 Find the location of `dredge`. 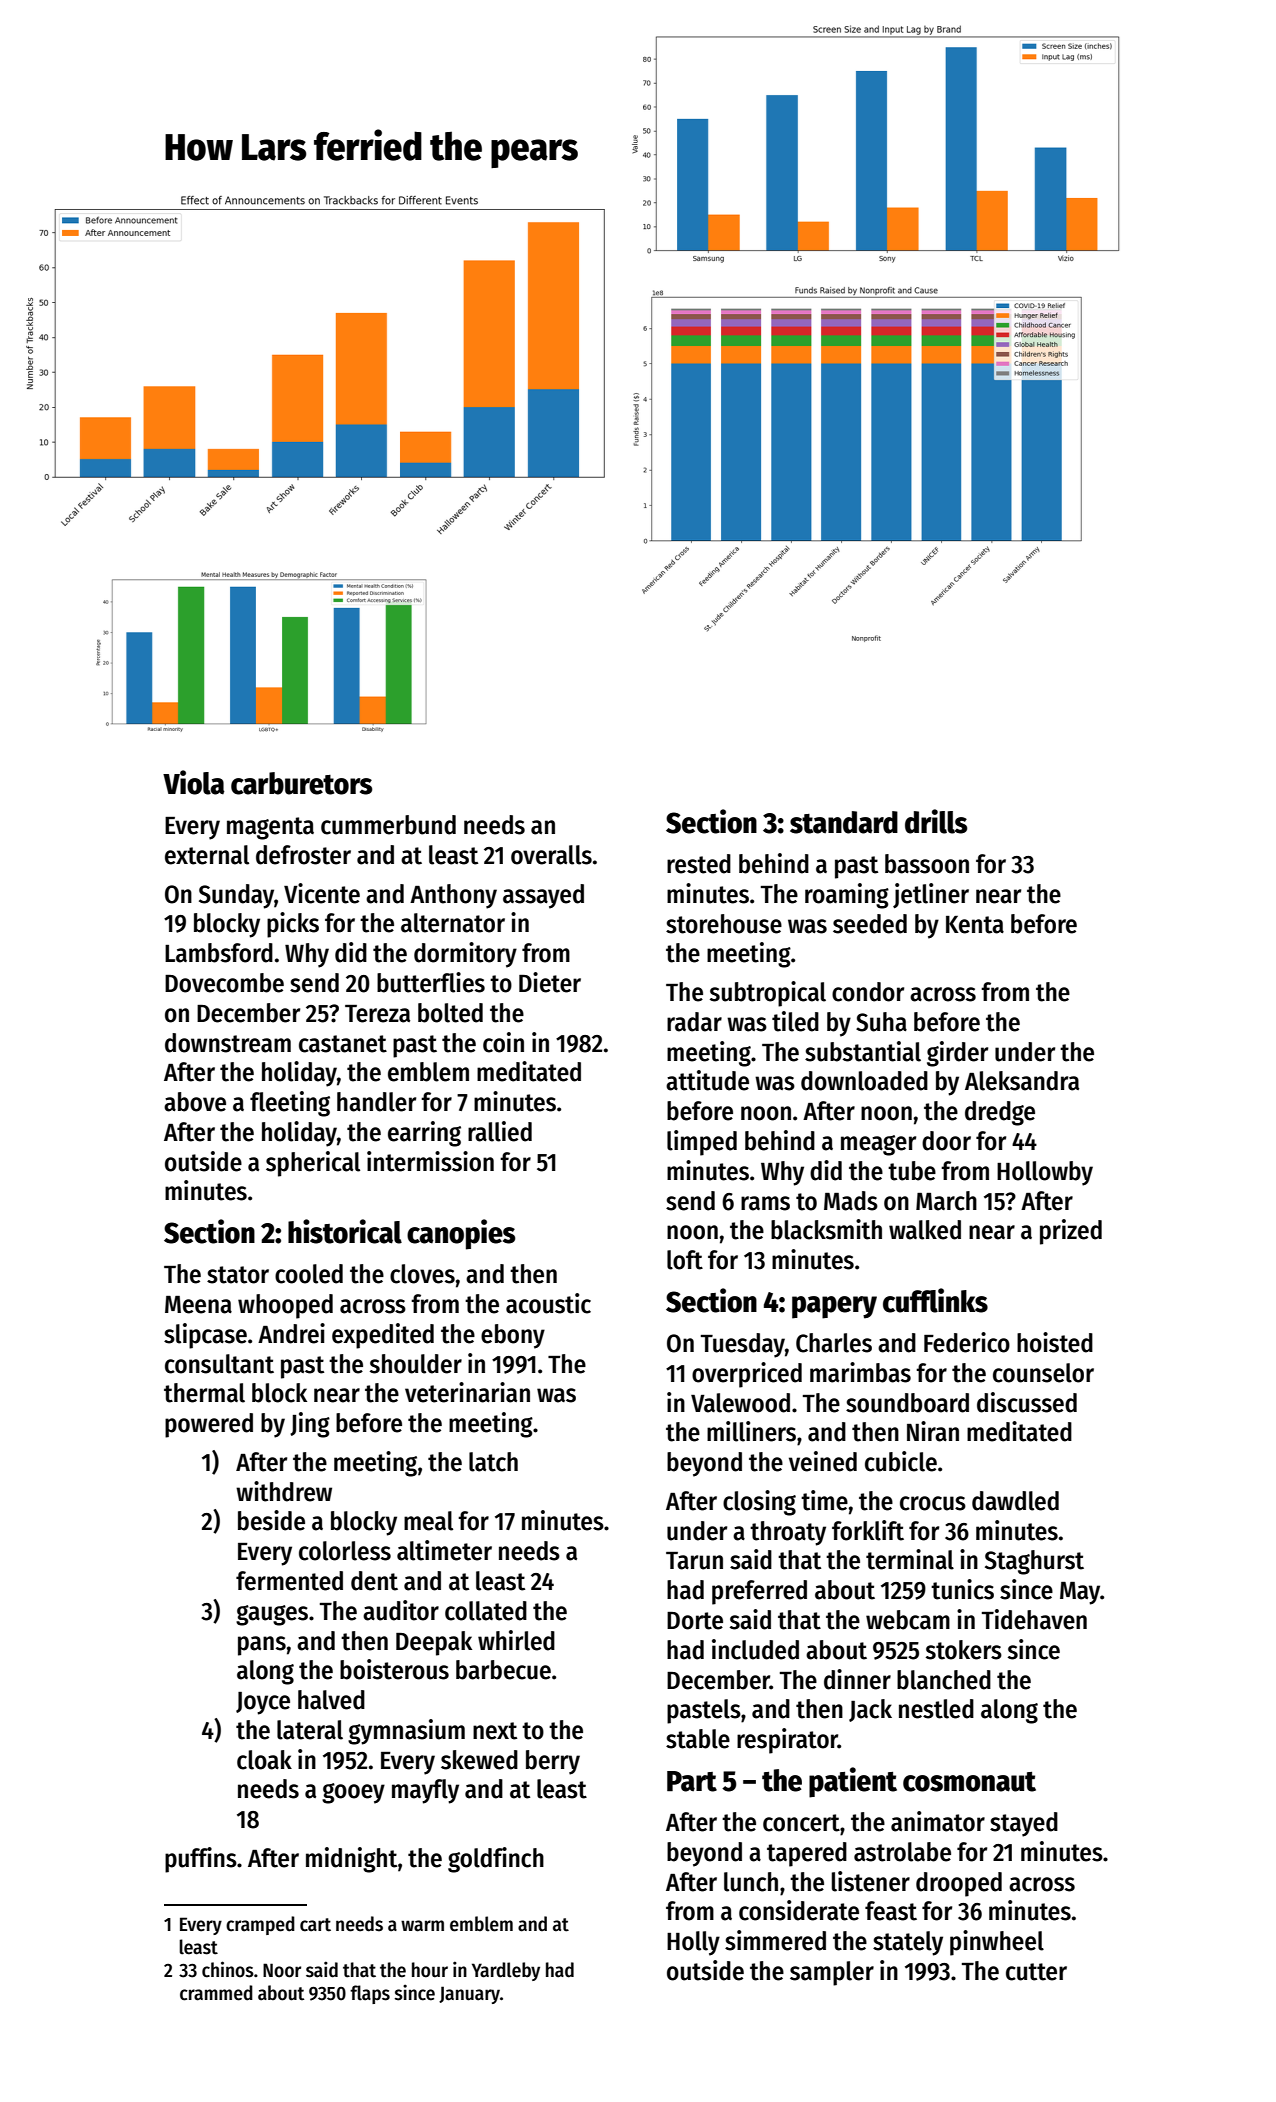

dredge is located at coordinates (1000, 1113).
